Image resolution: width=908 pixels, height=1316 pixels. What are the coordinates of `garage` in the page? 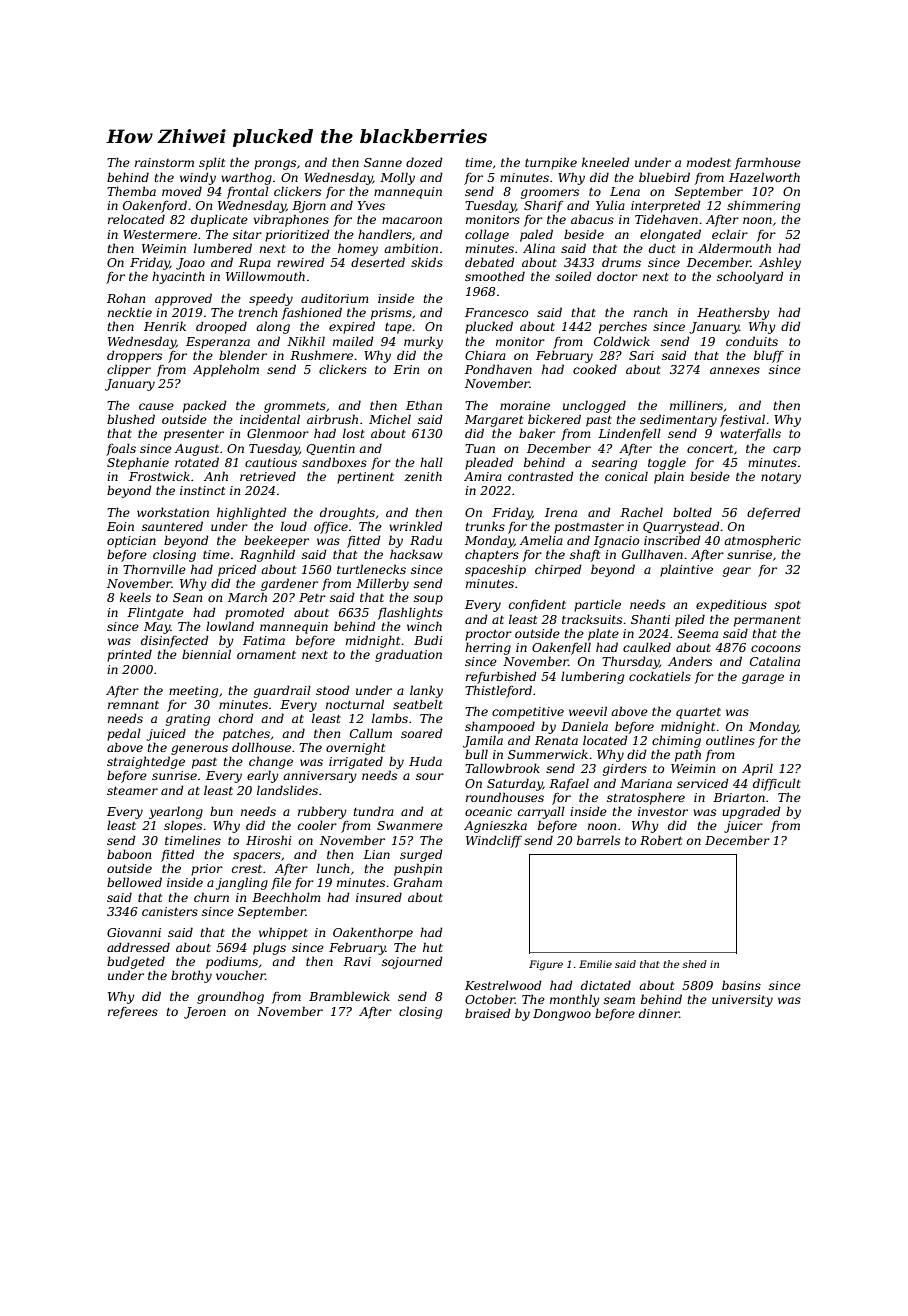 It's located at (763, 679).
